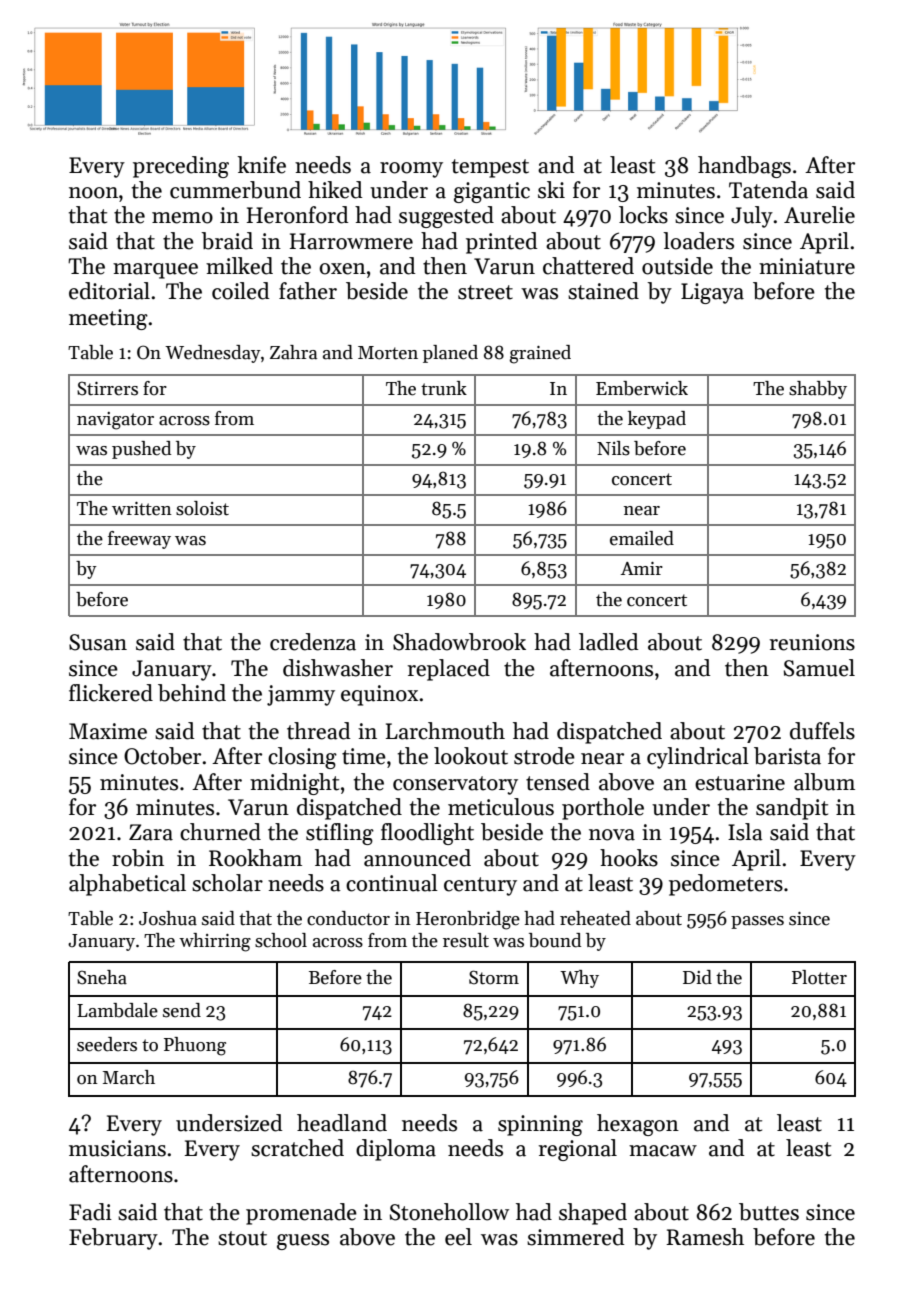 The height and width of the screenshot is (1311, 924). I want to click on bound, so click(555, 940).
